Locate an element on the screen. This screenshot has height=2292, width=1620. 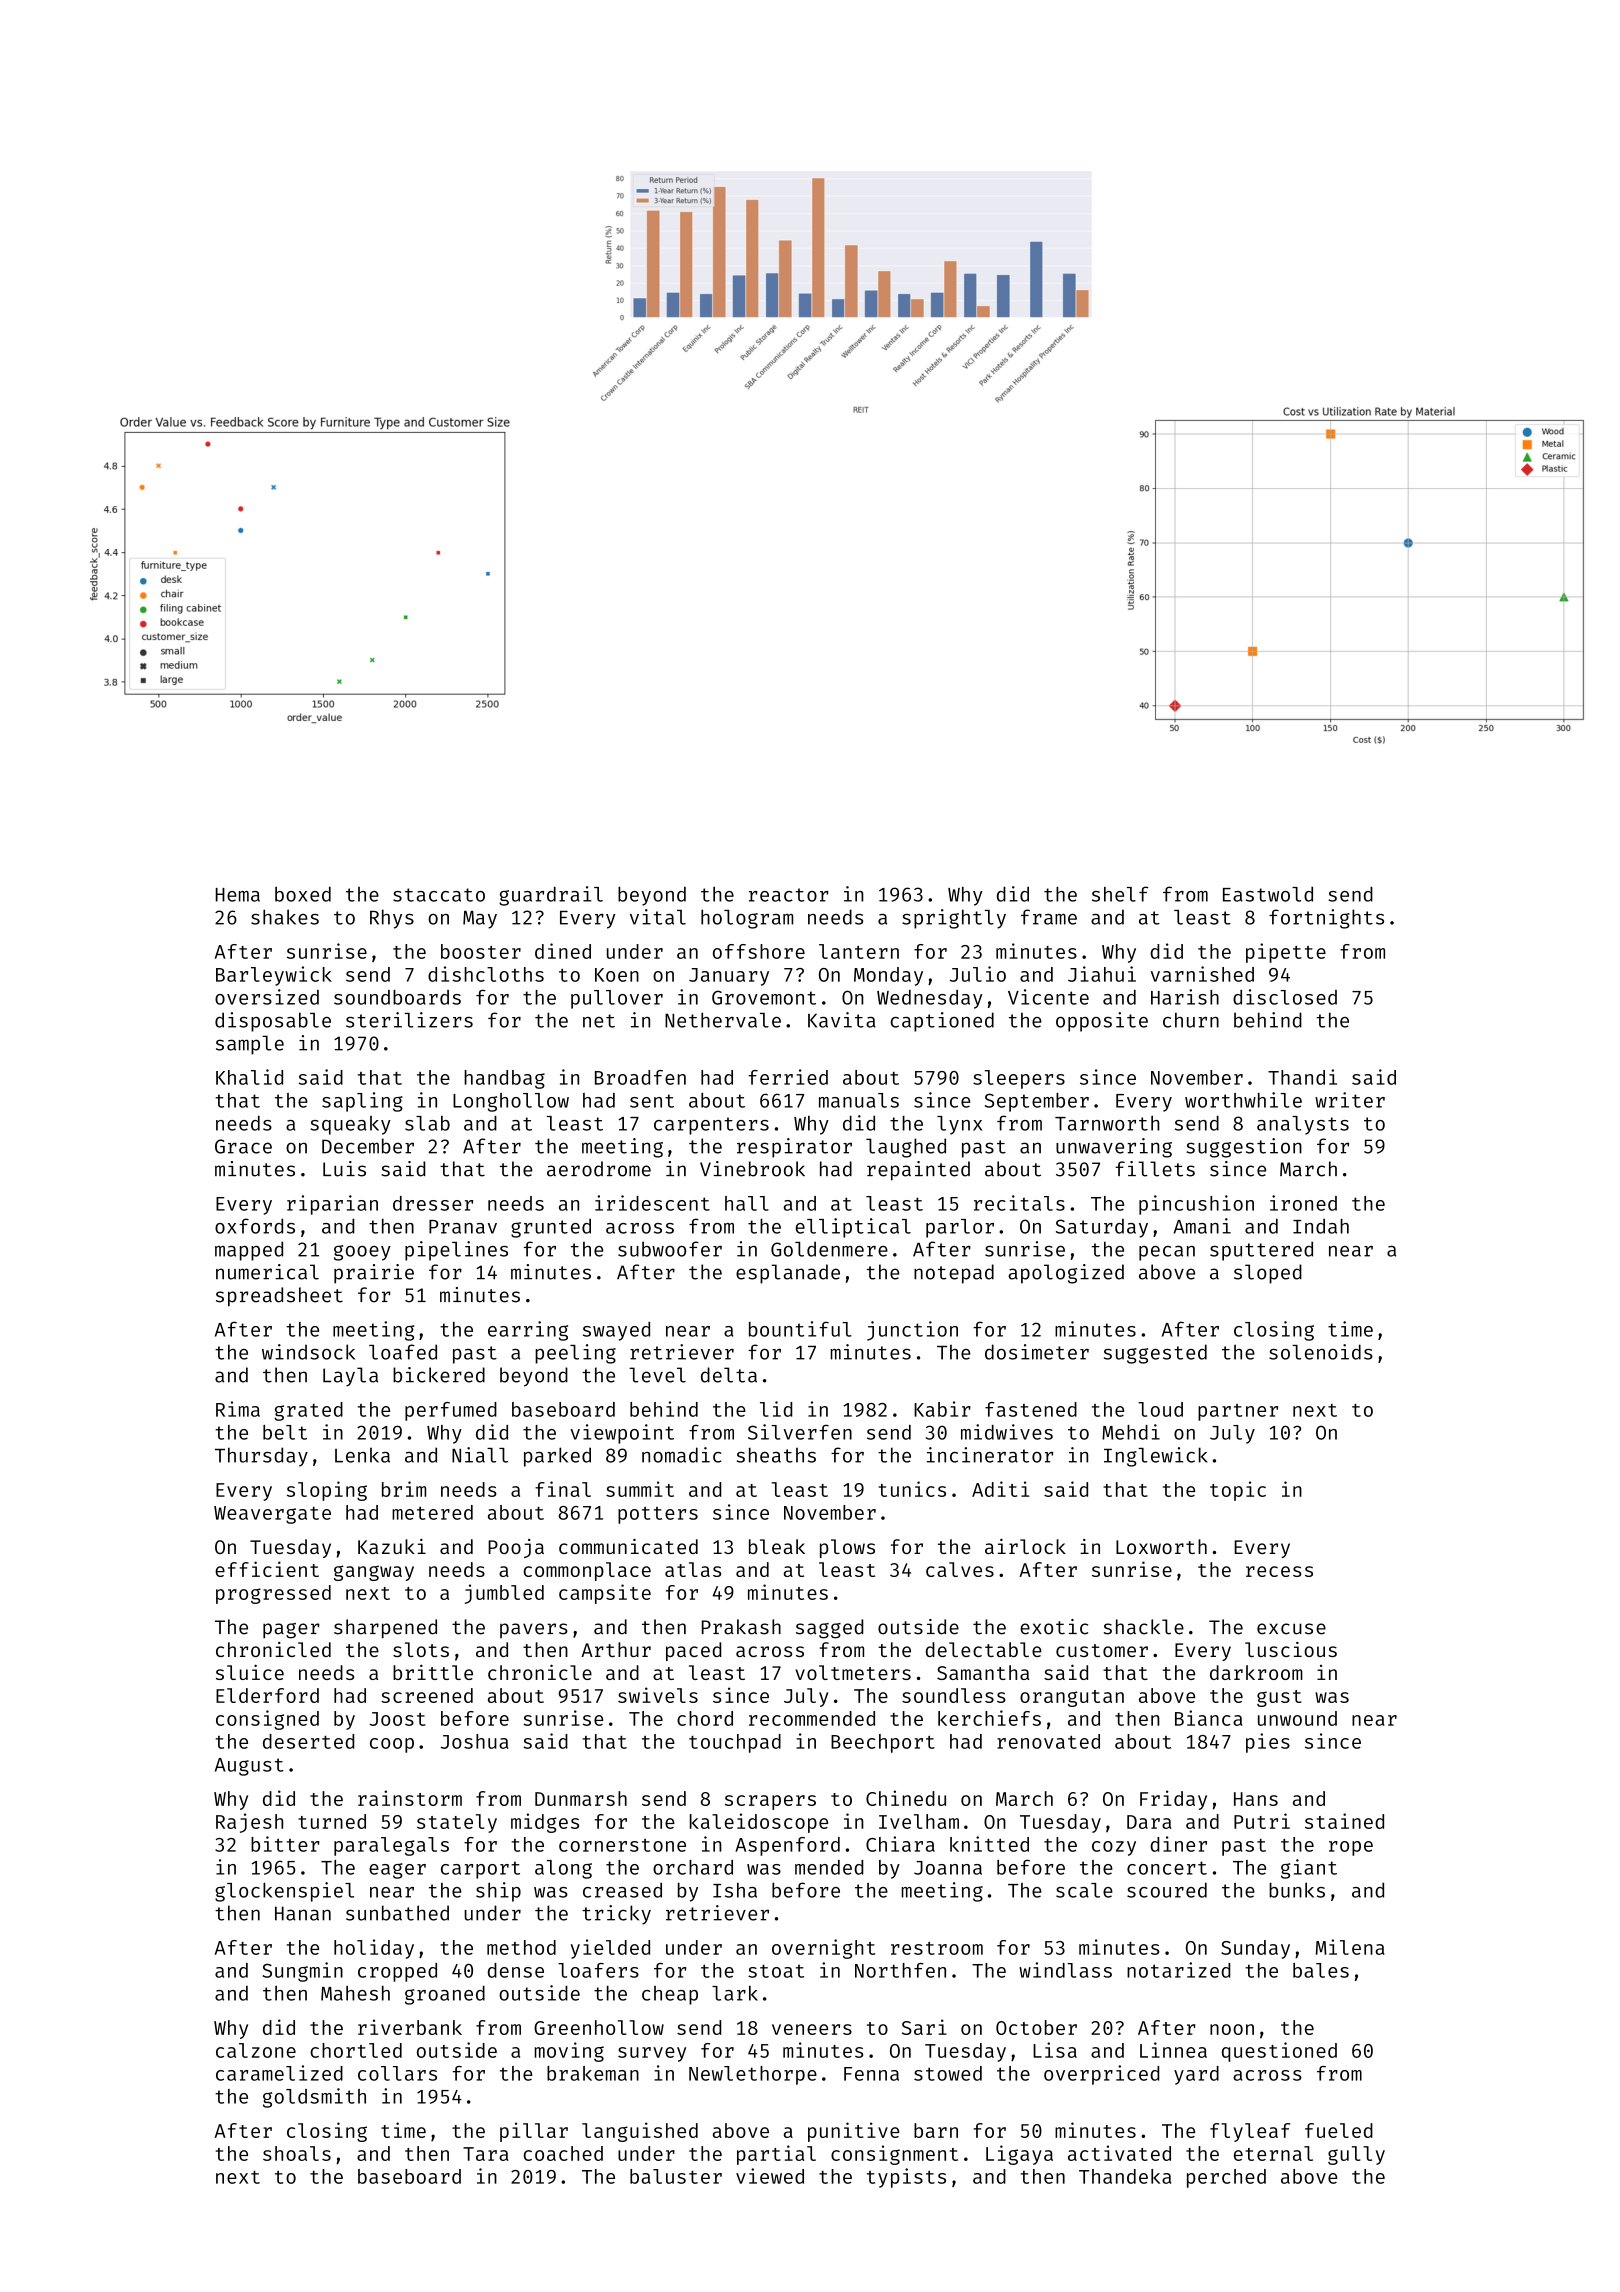
sloped is located at coordinates (1268, 1274).
